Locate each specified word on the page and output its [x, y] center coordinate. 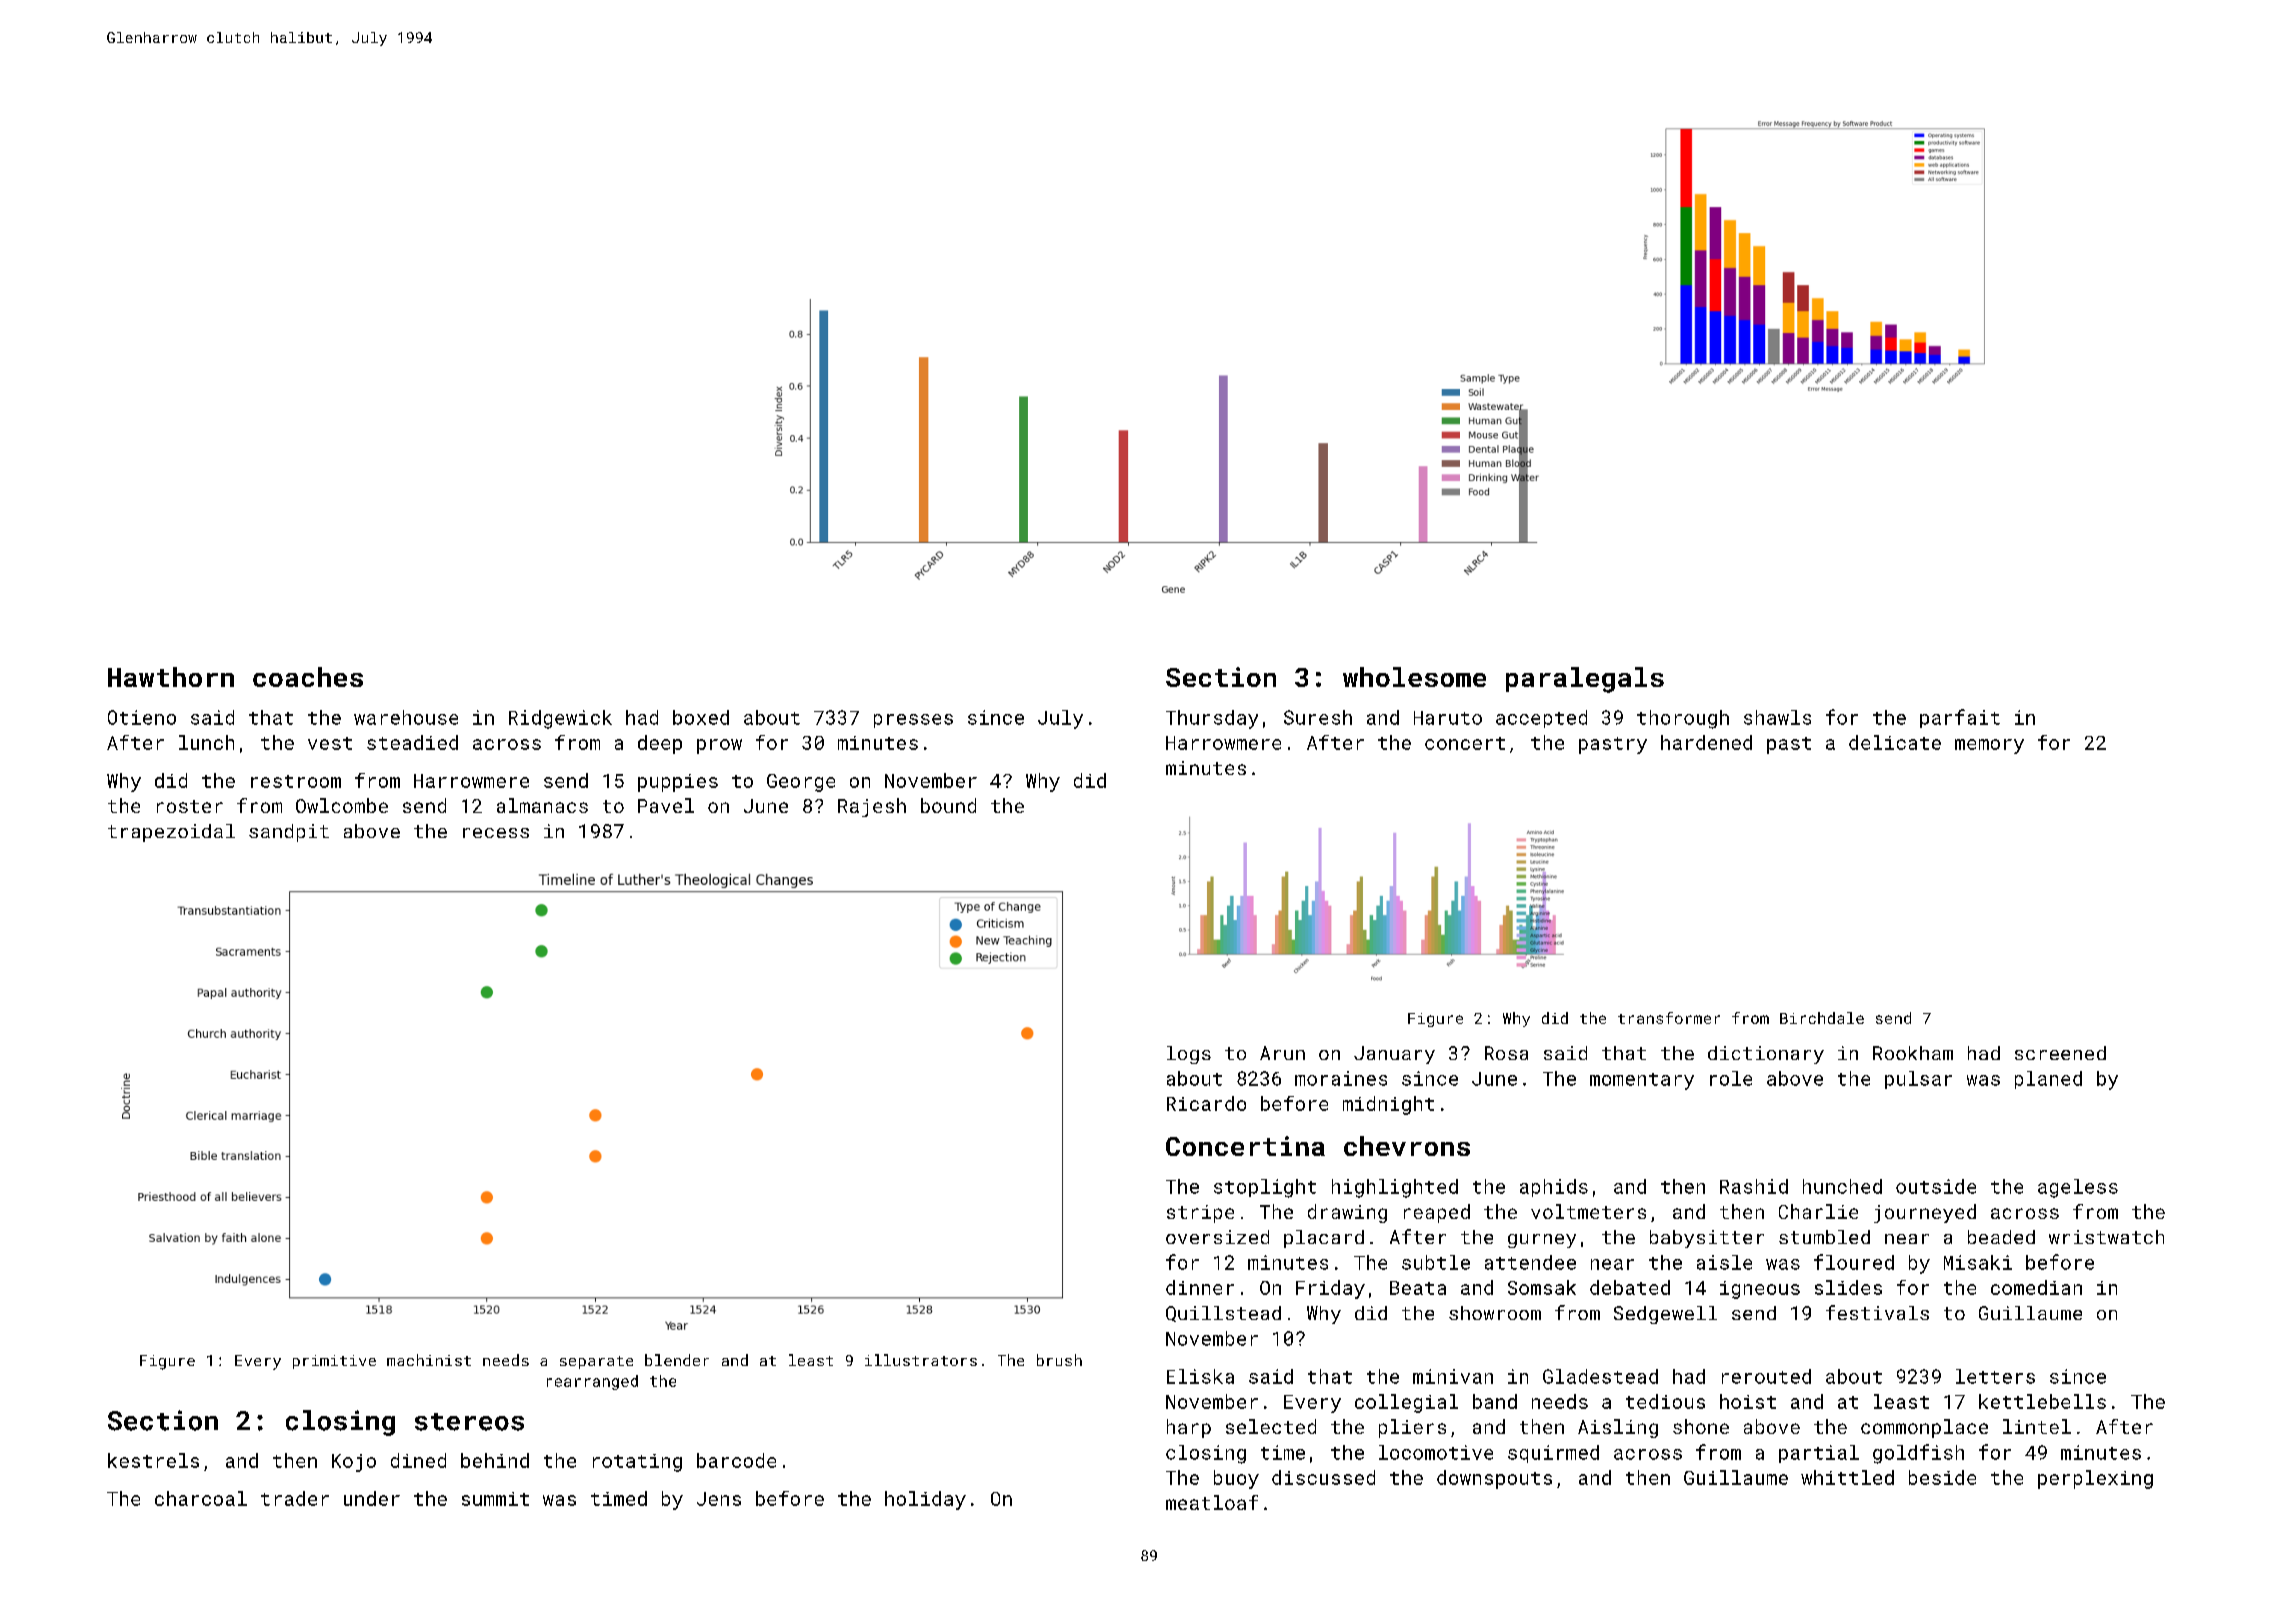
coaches [308, 677]
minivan [1453, 1376]
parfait [1960, 718]
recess [496, 833]
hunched [1842, 1186]
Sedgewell [1665, 1315]
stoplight [1265, 1188]
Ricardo [1206, 1103]
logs [1189, 1055]
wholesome [1414, 677]
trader [295, 1498]
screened [2060, 1053]
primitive [334, 1362]
